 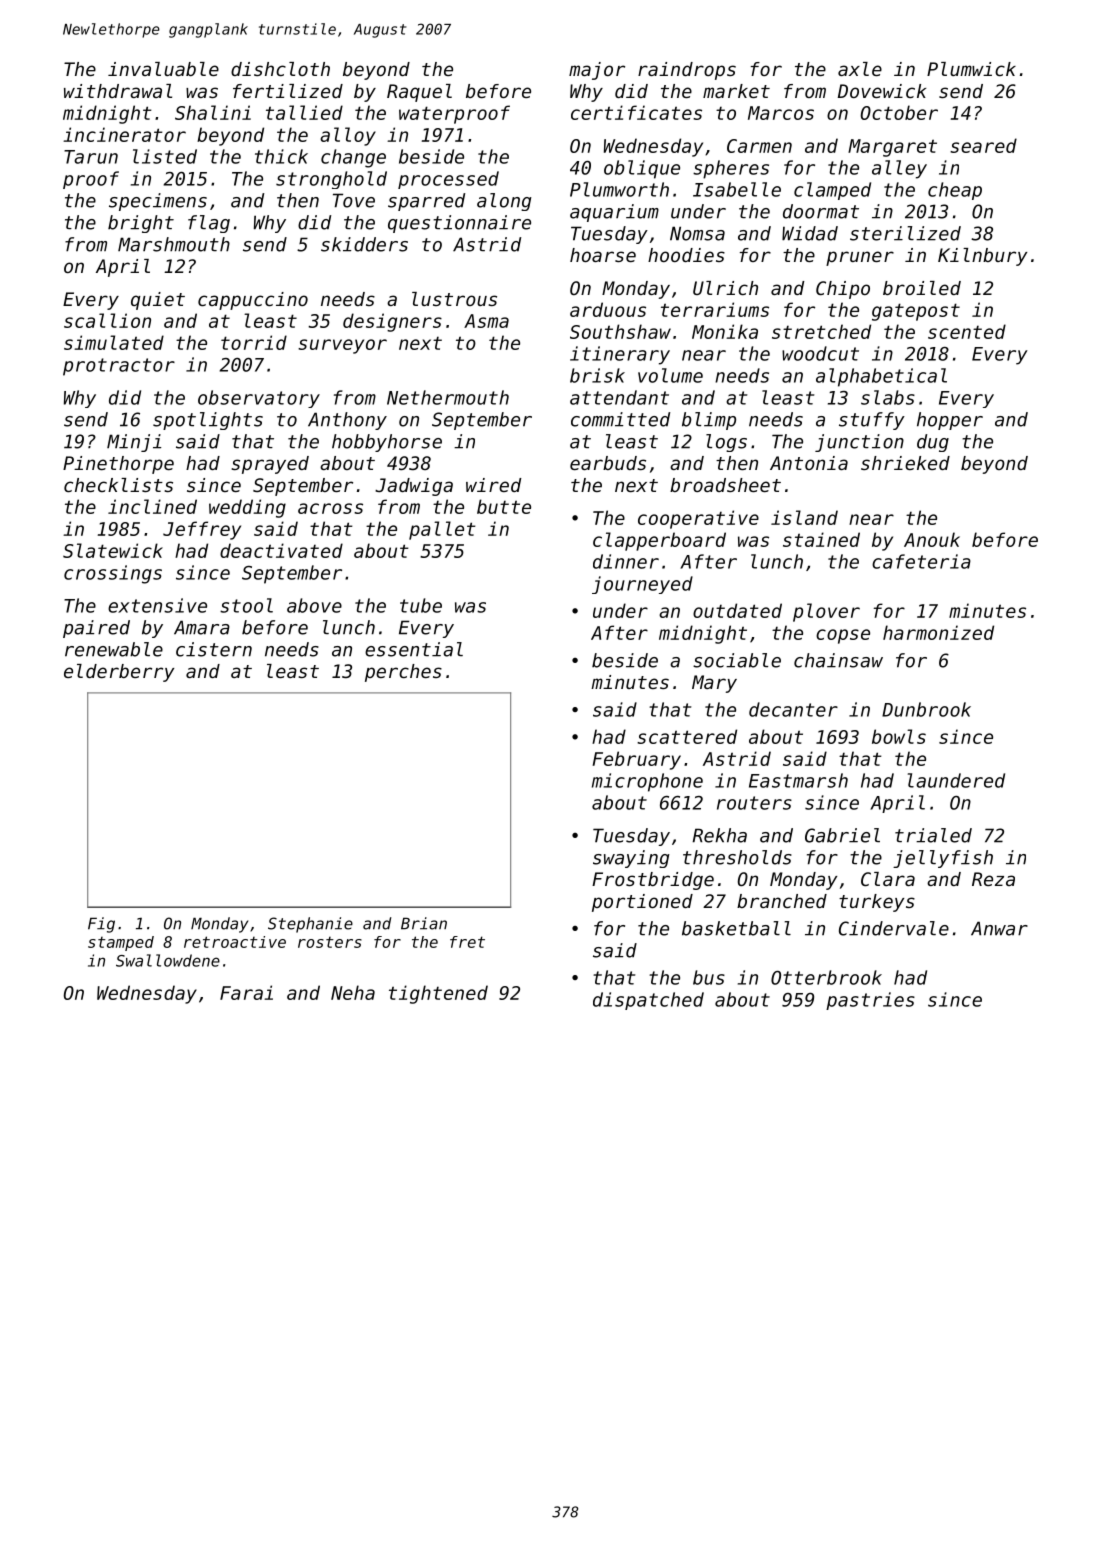 What do you see at coordinates (280, 69) in the image?
I see `dishcloth` at bounding box center [280, 69].
